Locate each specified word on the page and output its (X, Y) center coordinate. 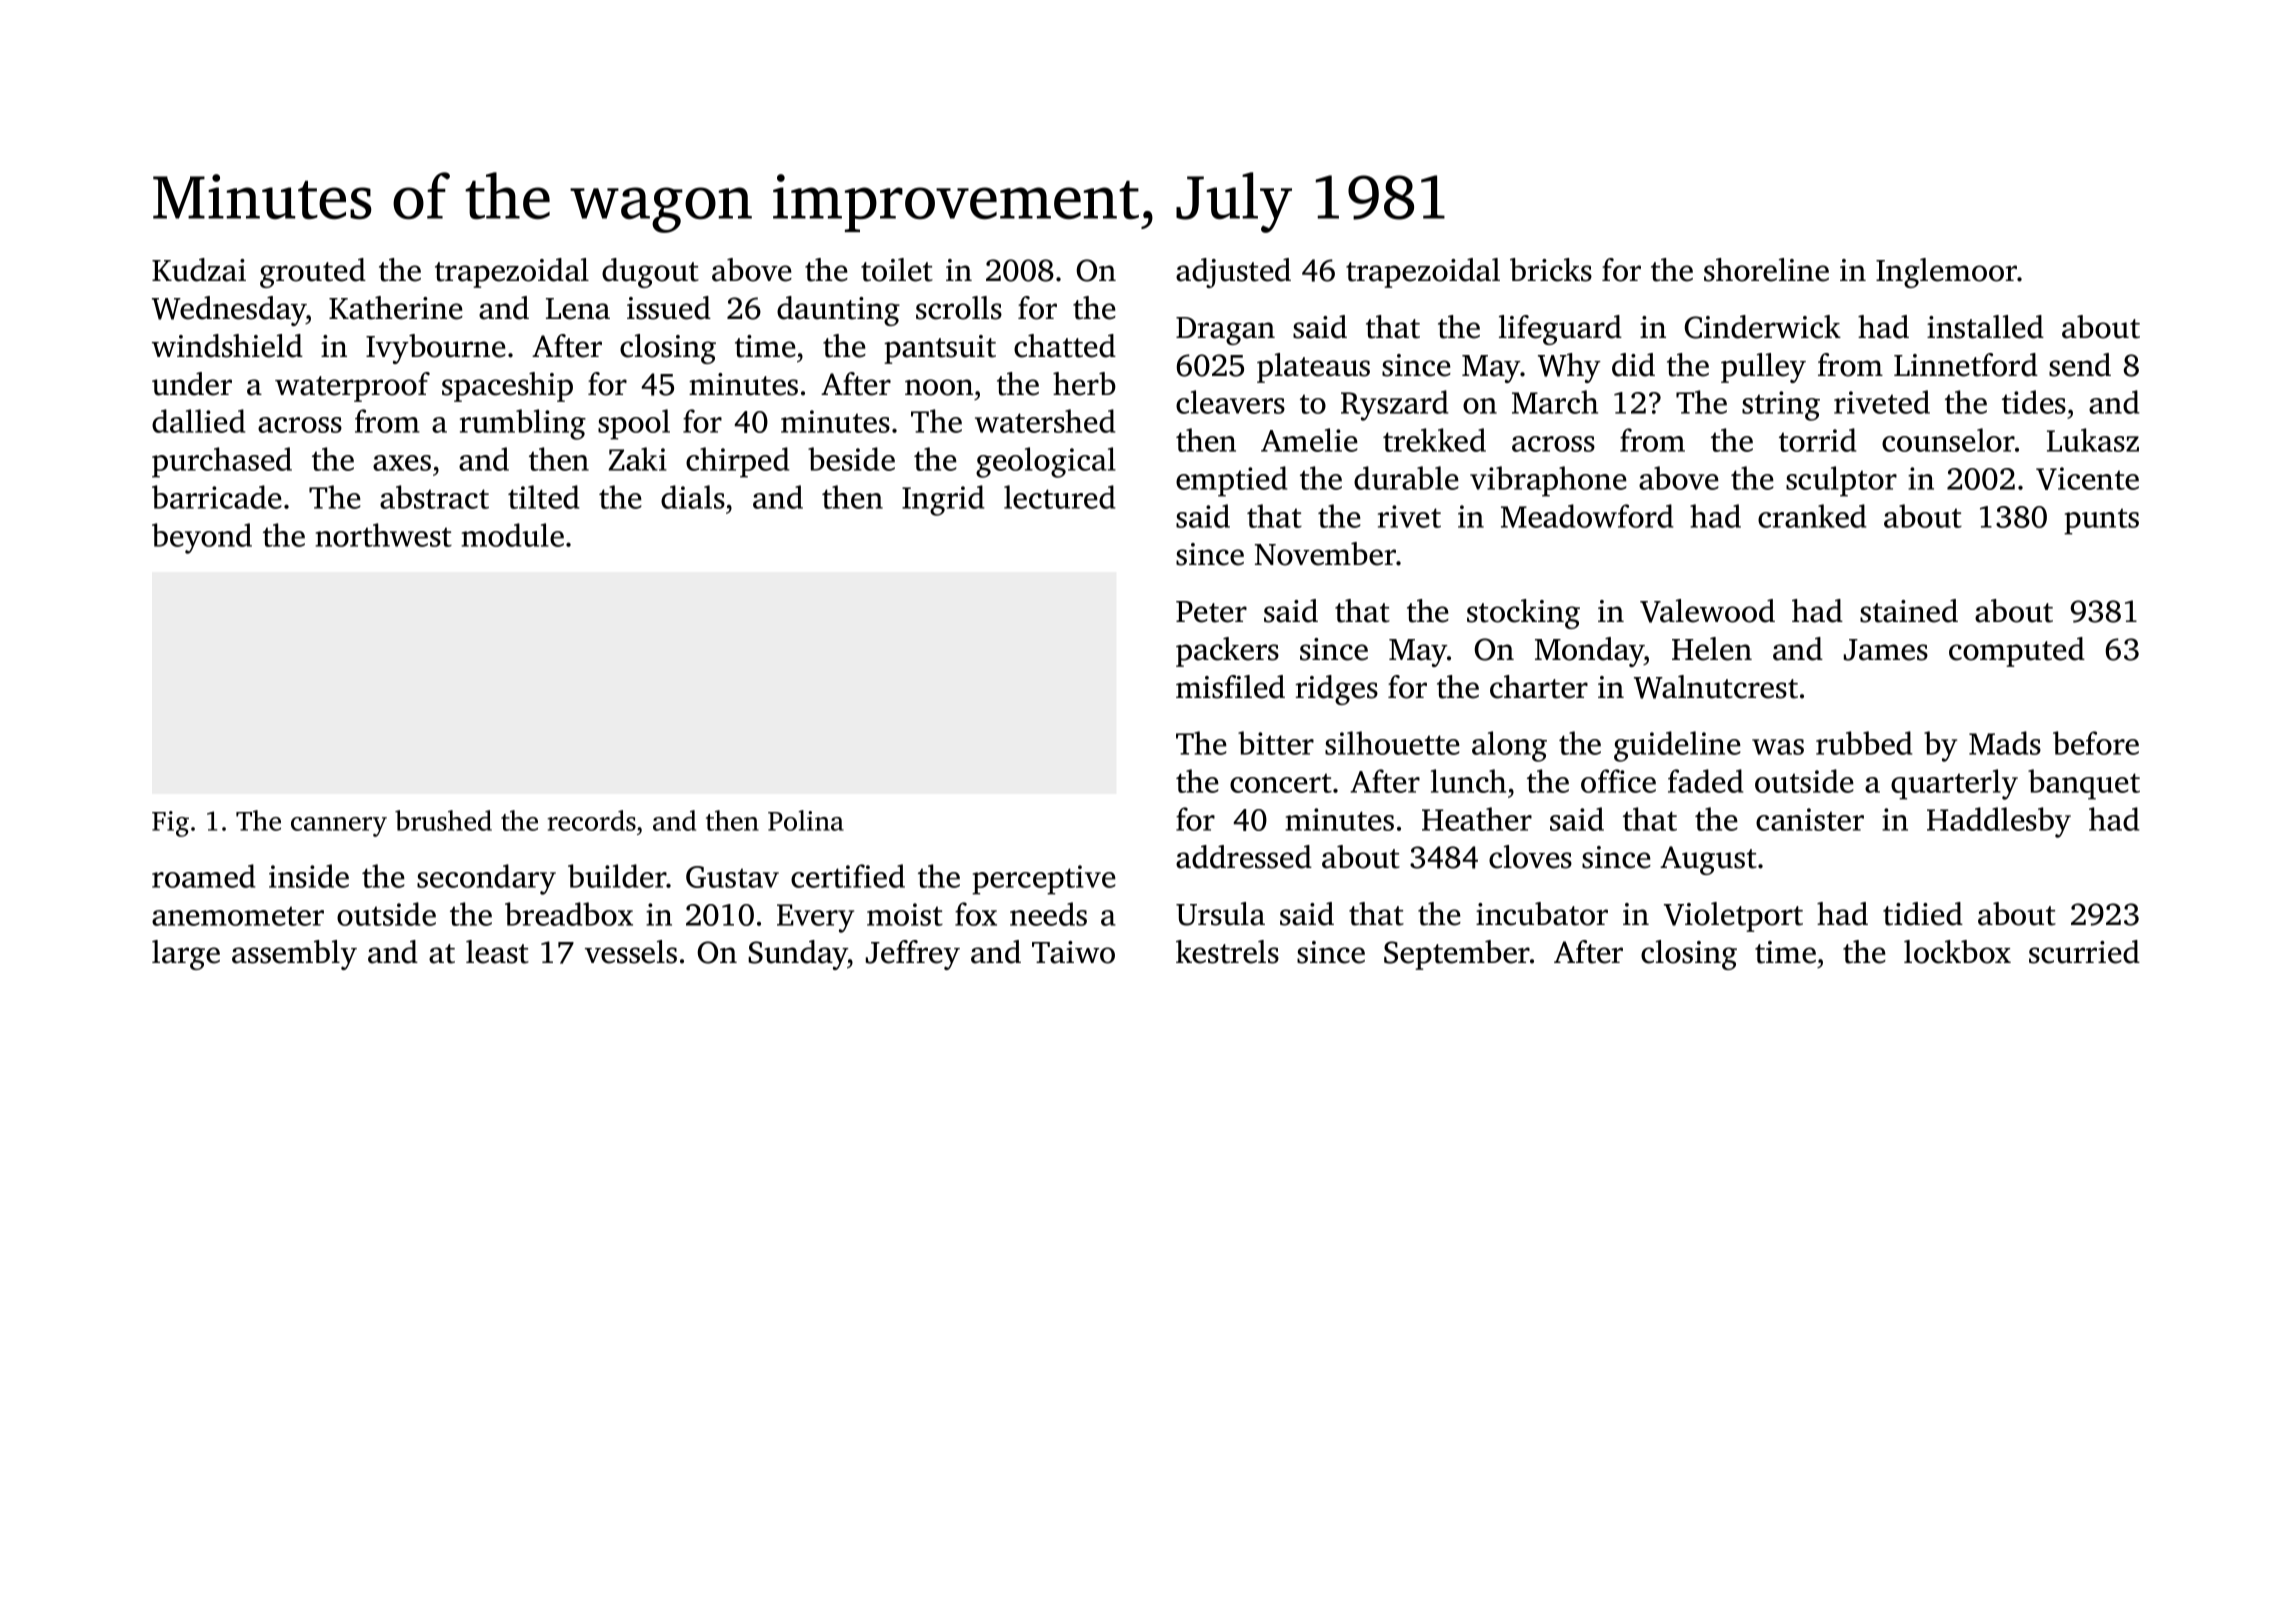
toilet (897, 270)
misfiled (1230, 687)
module (512, 535)
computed (2017, 652)
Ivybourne (436, 349)
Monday (1589, 652)
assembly (294, 955)
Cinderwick (1762, 327)
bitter (1276, 743)
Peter (1211, 612)
